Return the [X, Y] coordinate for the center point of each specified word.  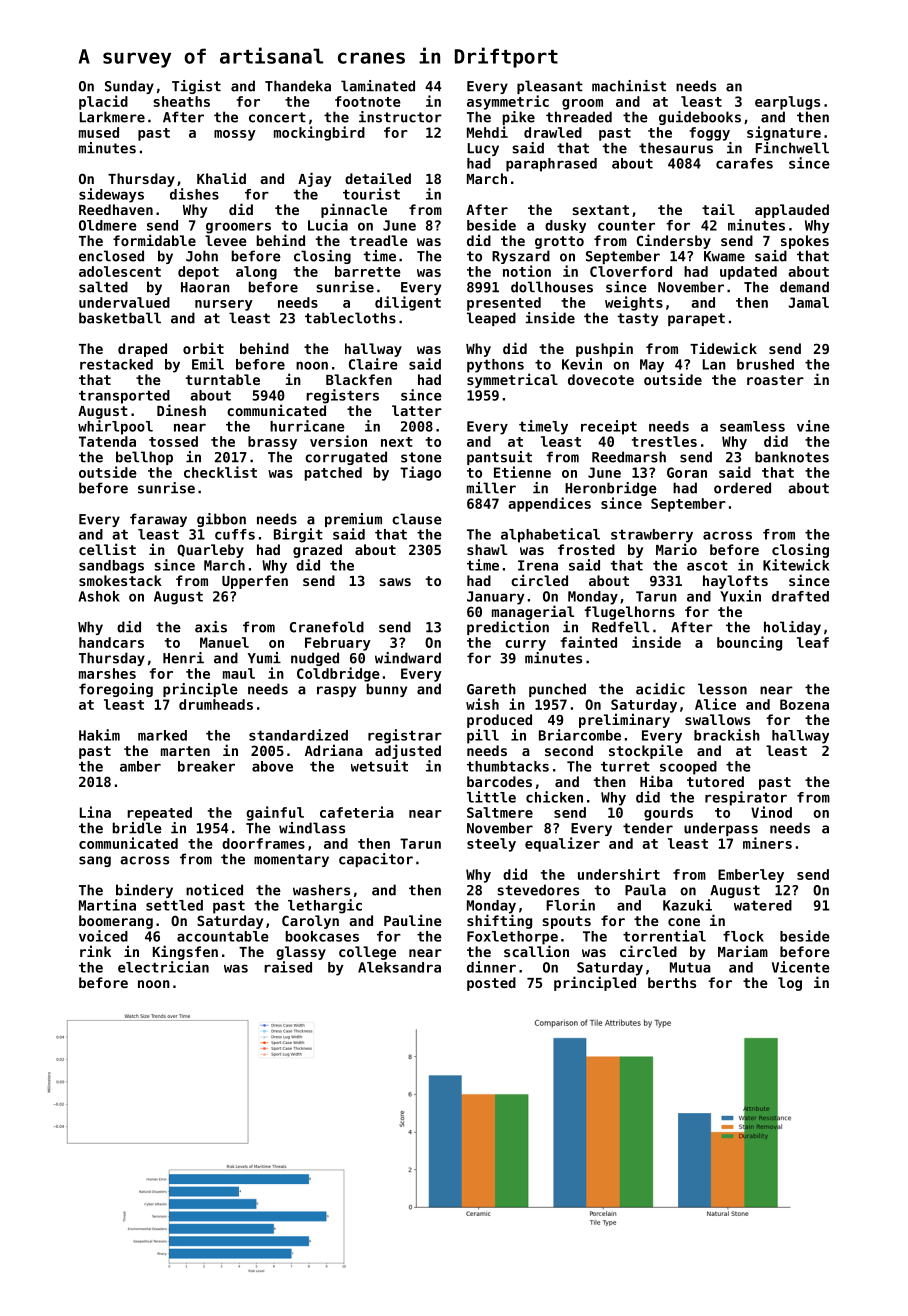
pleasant [550, 87]
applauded [792, 211]
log [790, 984]
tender [648, 828]
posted [491, 984]
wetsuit [379, 766]
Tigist [196, 87]
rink [95, 951]
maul [239, 673]
